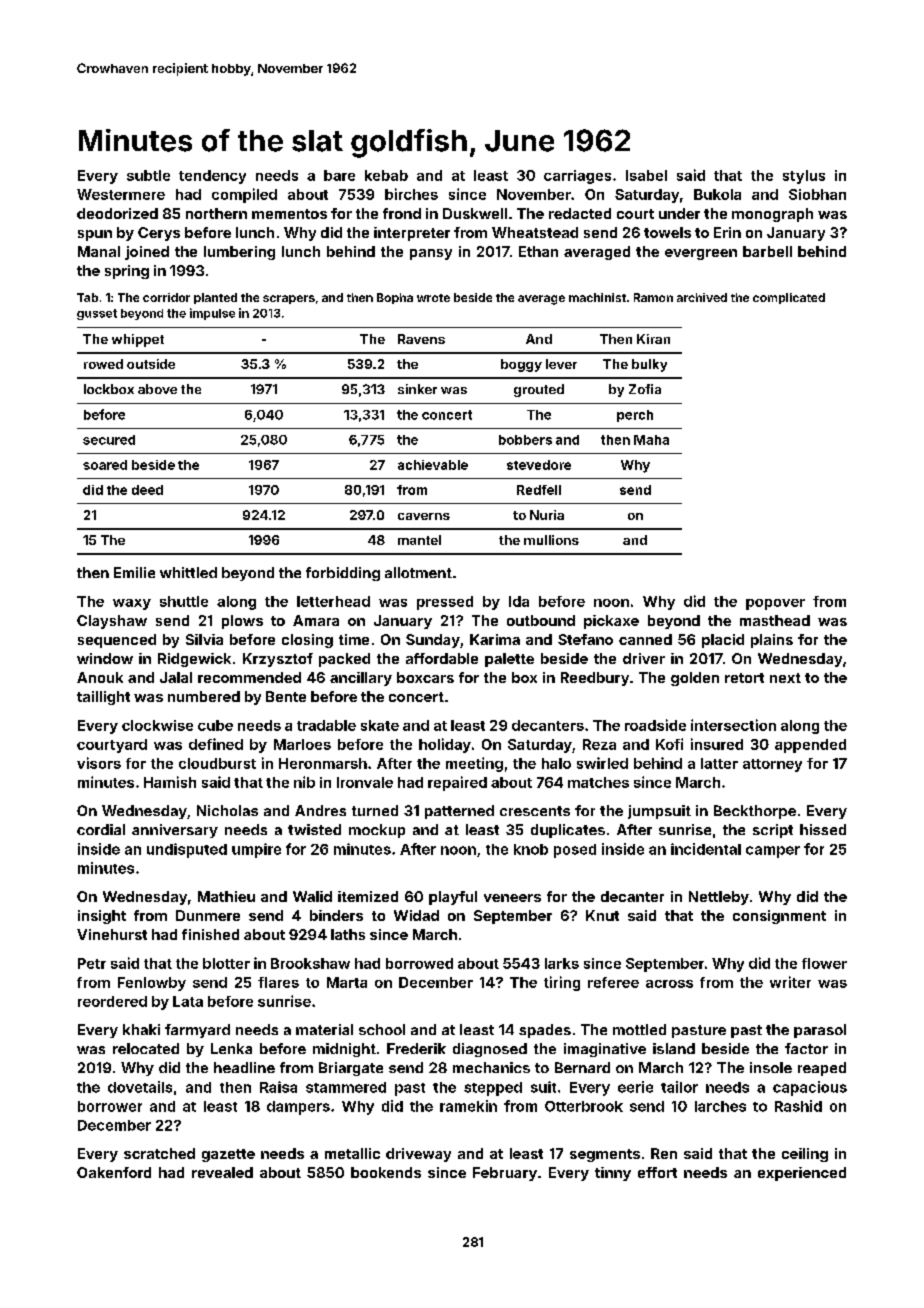 The height and width of the screenshot is (1308, 924). Describe the element at coordinates (824, 963) in the screenshot. I see `flower` at that location.
